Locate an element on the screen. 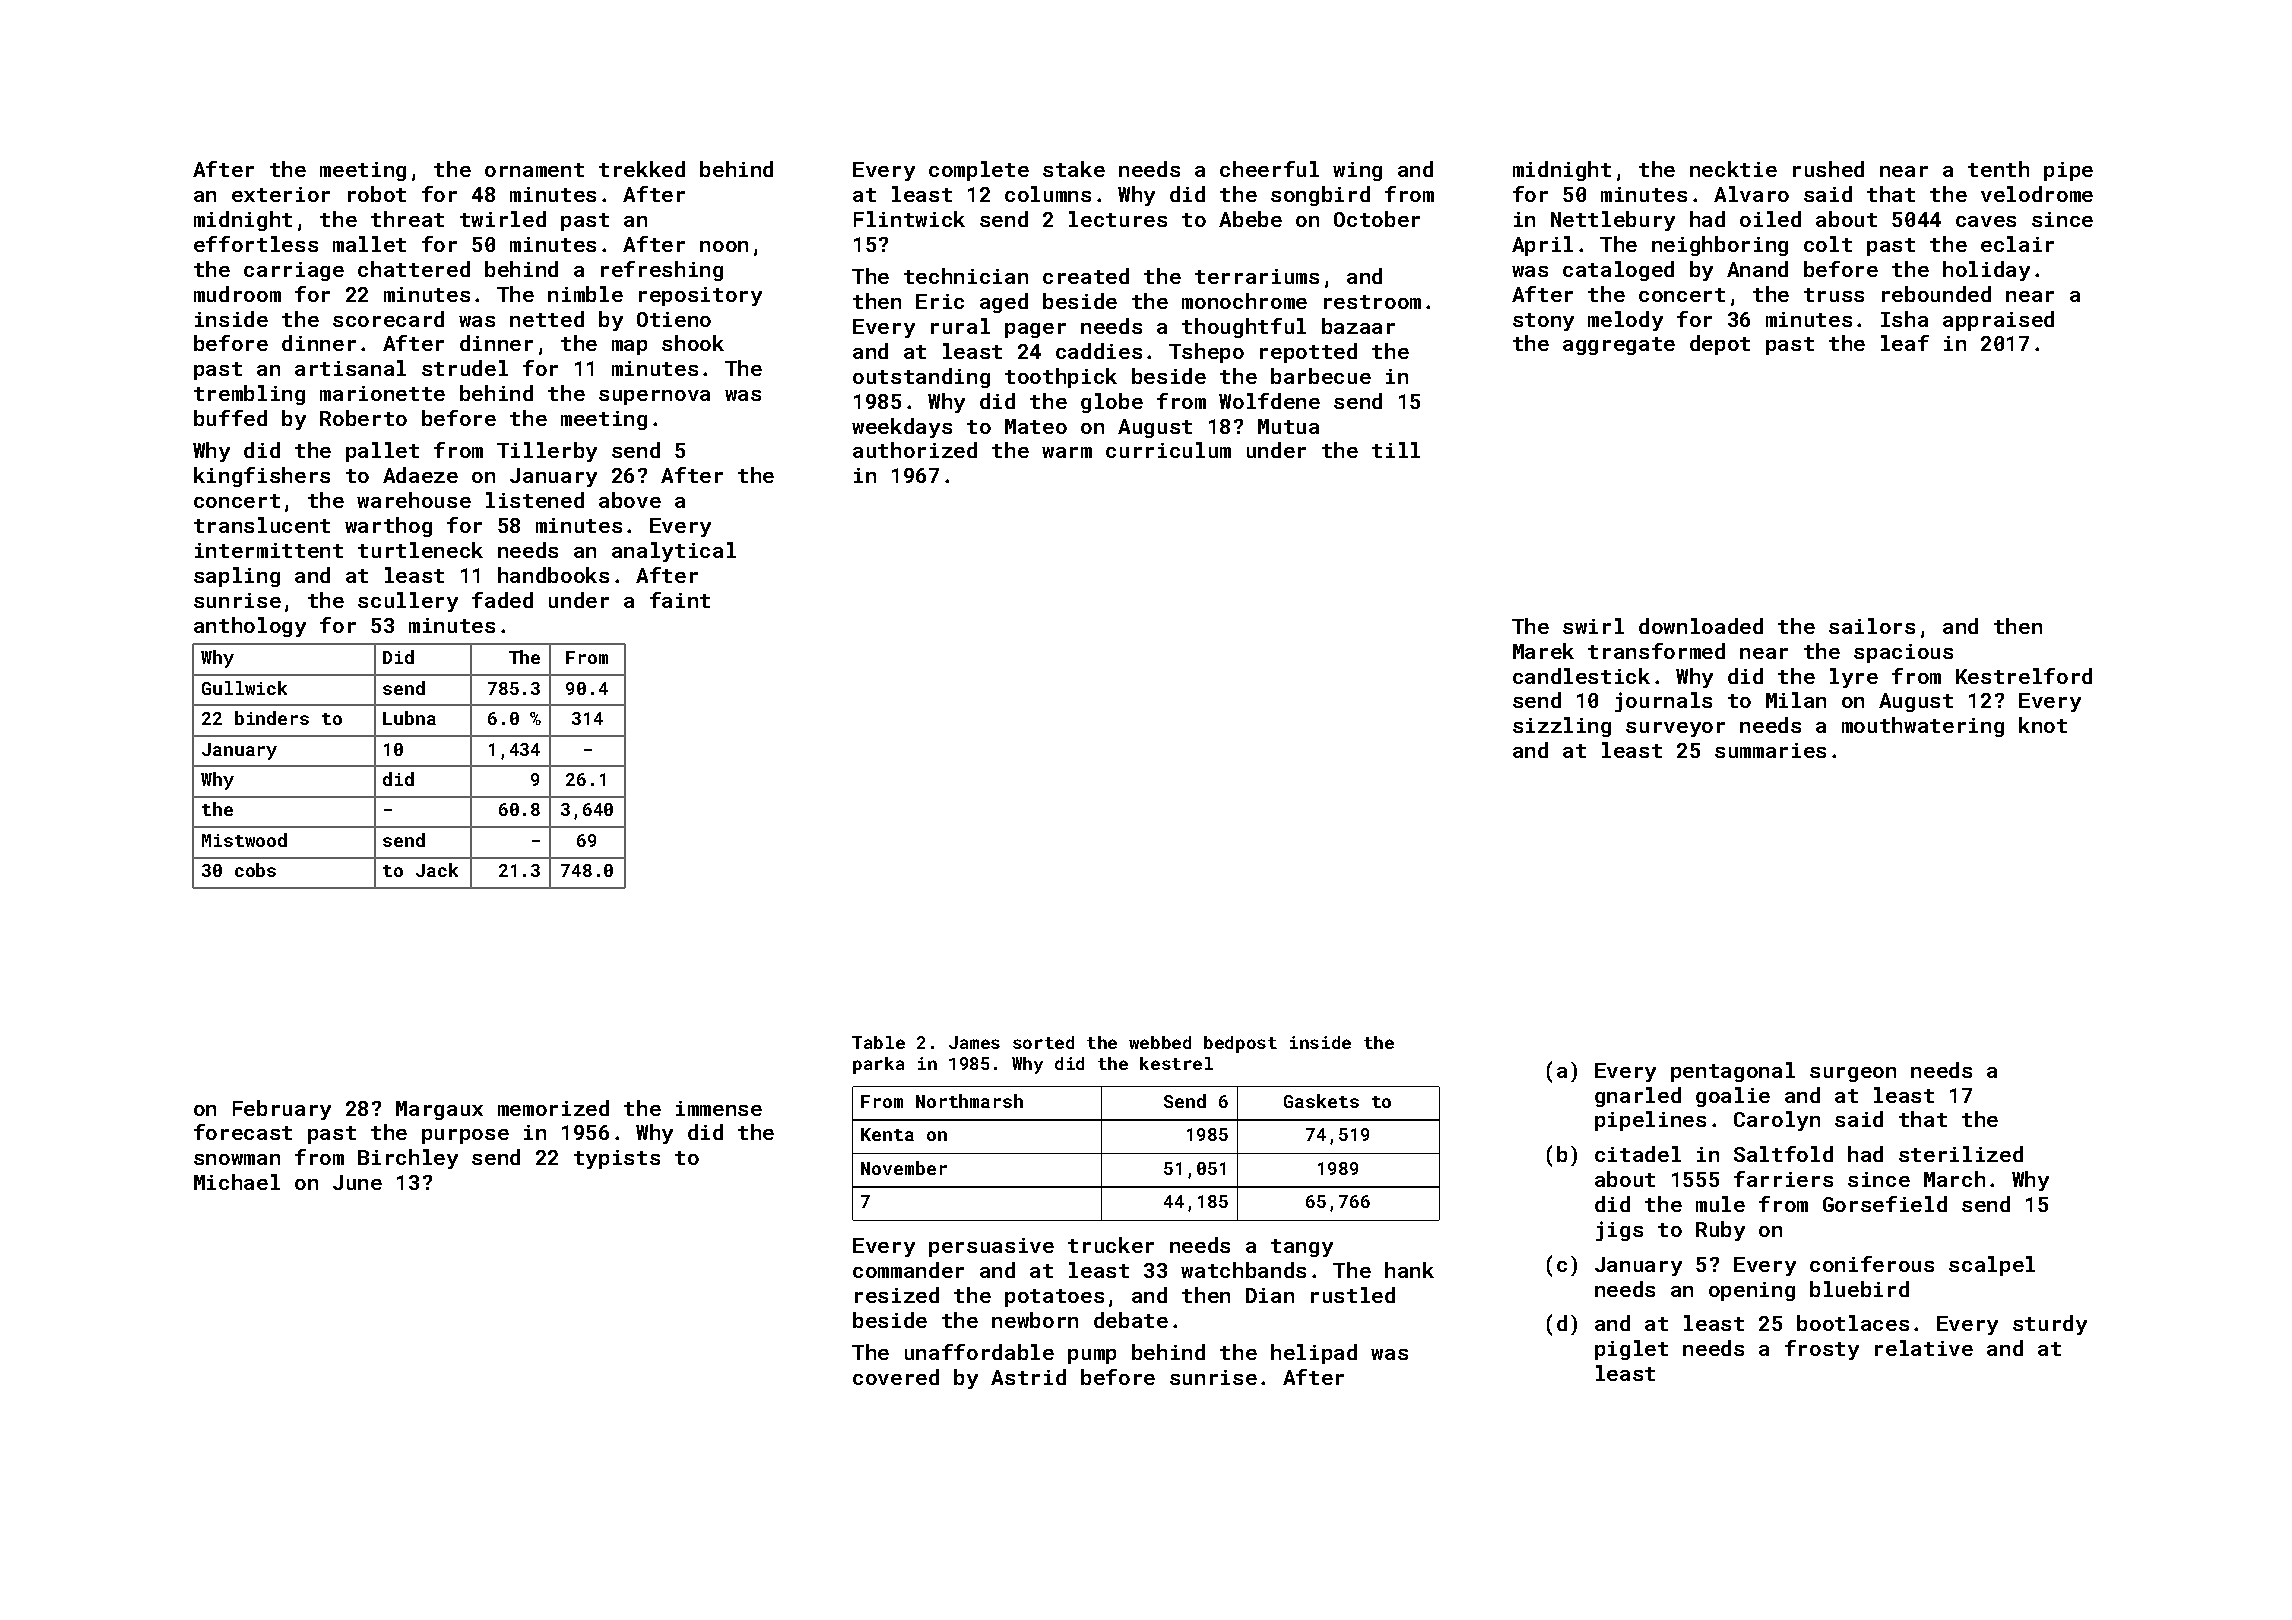 The height and width of the screenshot is (1620, 2292). covered is located at coordinates (896, 1377).
